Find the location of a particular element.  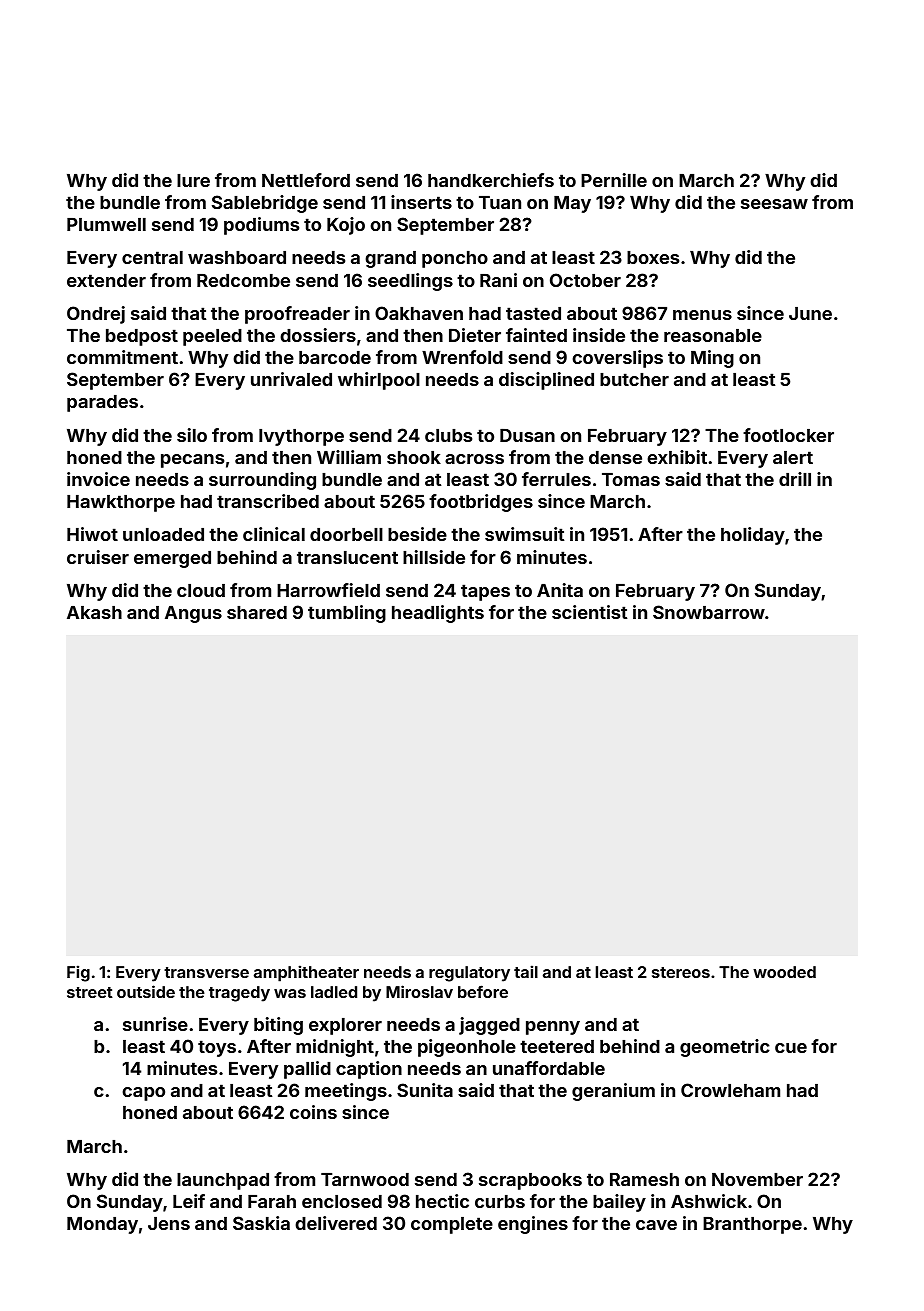

Crowleham is located at coordinates (730, 1090).
